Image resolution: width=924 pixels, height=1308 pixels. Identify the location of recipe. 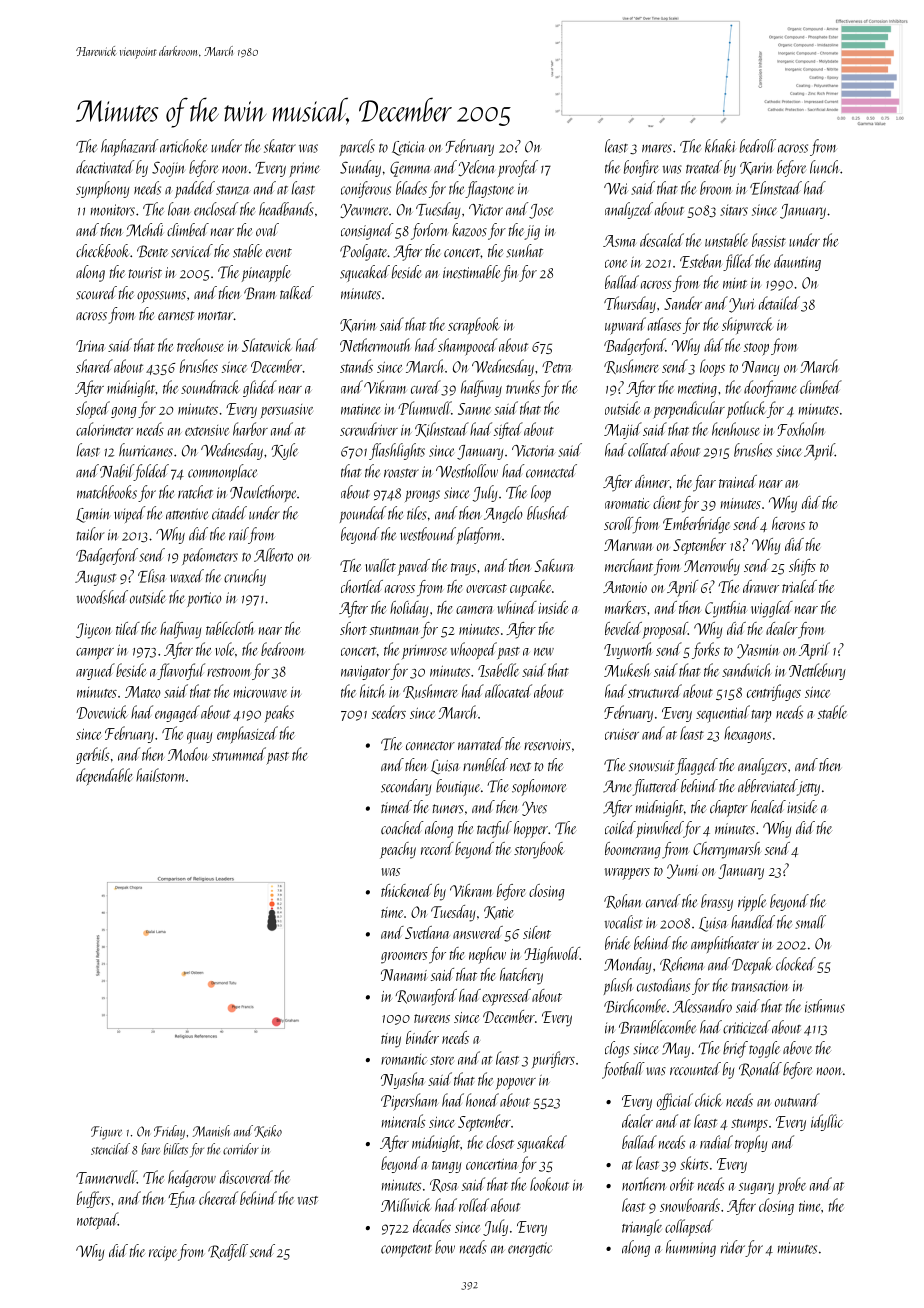
(163, 1253).
